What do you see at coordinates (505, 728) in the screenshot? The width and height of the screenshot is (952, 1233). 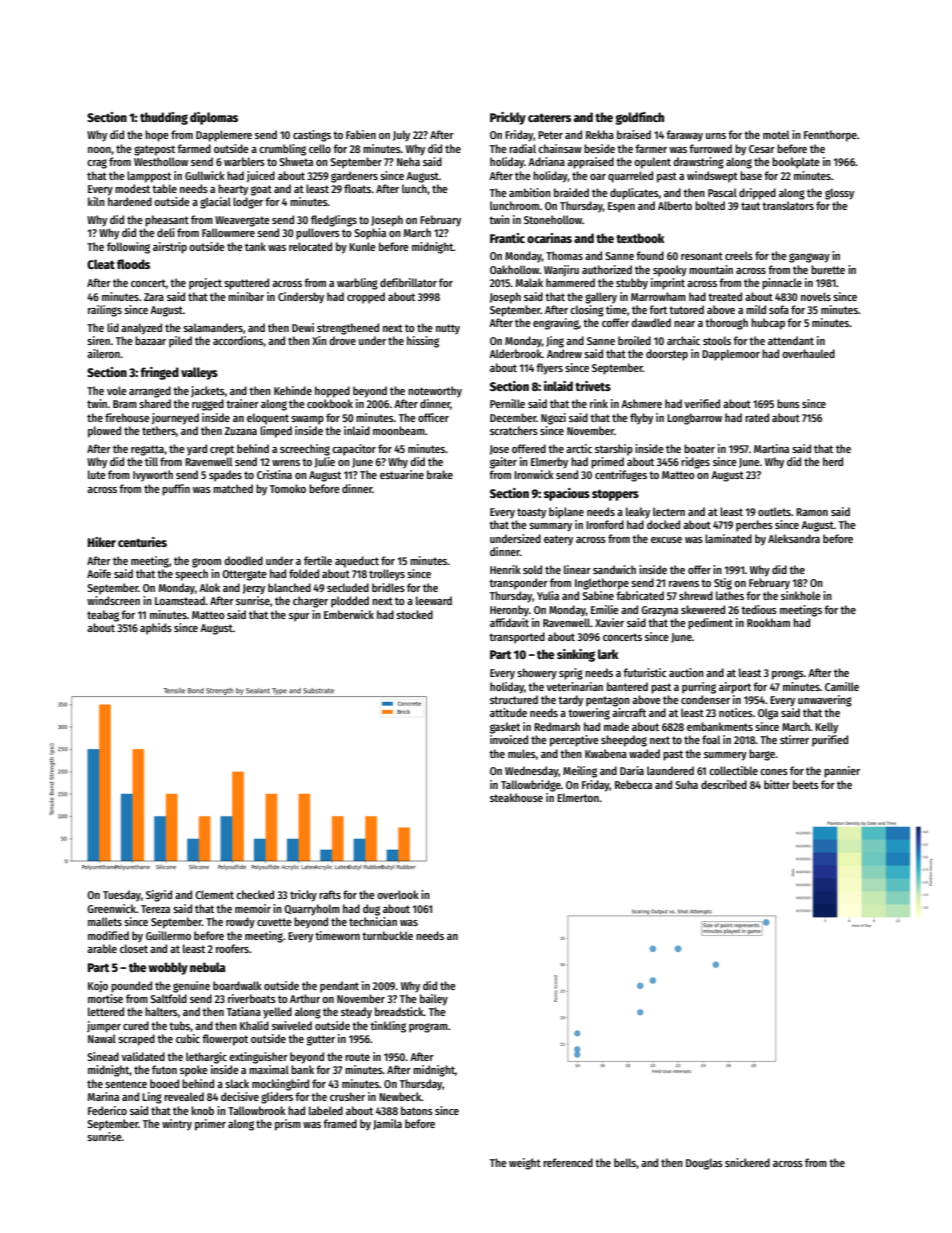 I see `gasket` at bounding box center [505, 728].
